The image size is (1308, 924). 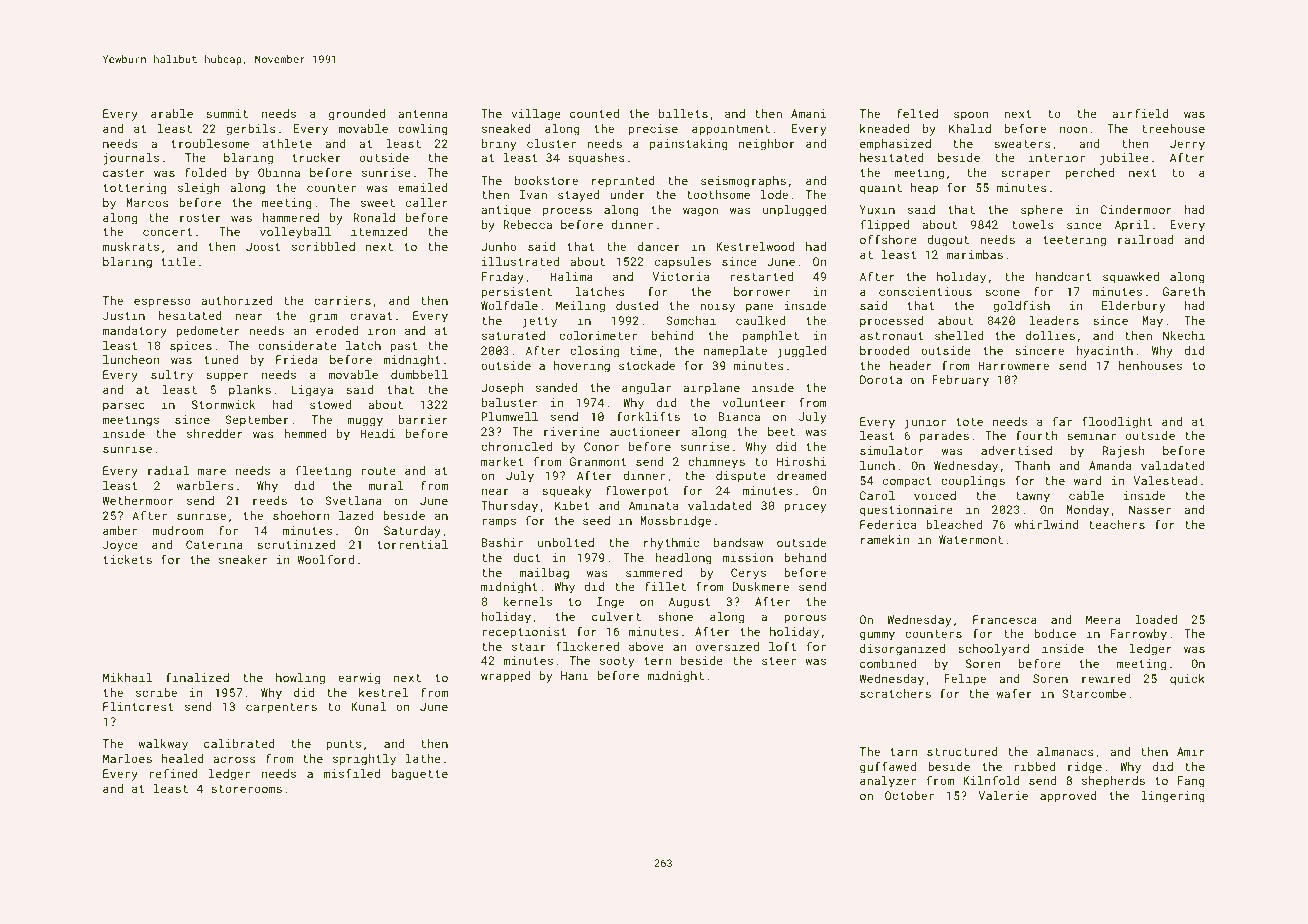 I want to click on storerooms, so click(x=246, y=789).
